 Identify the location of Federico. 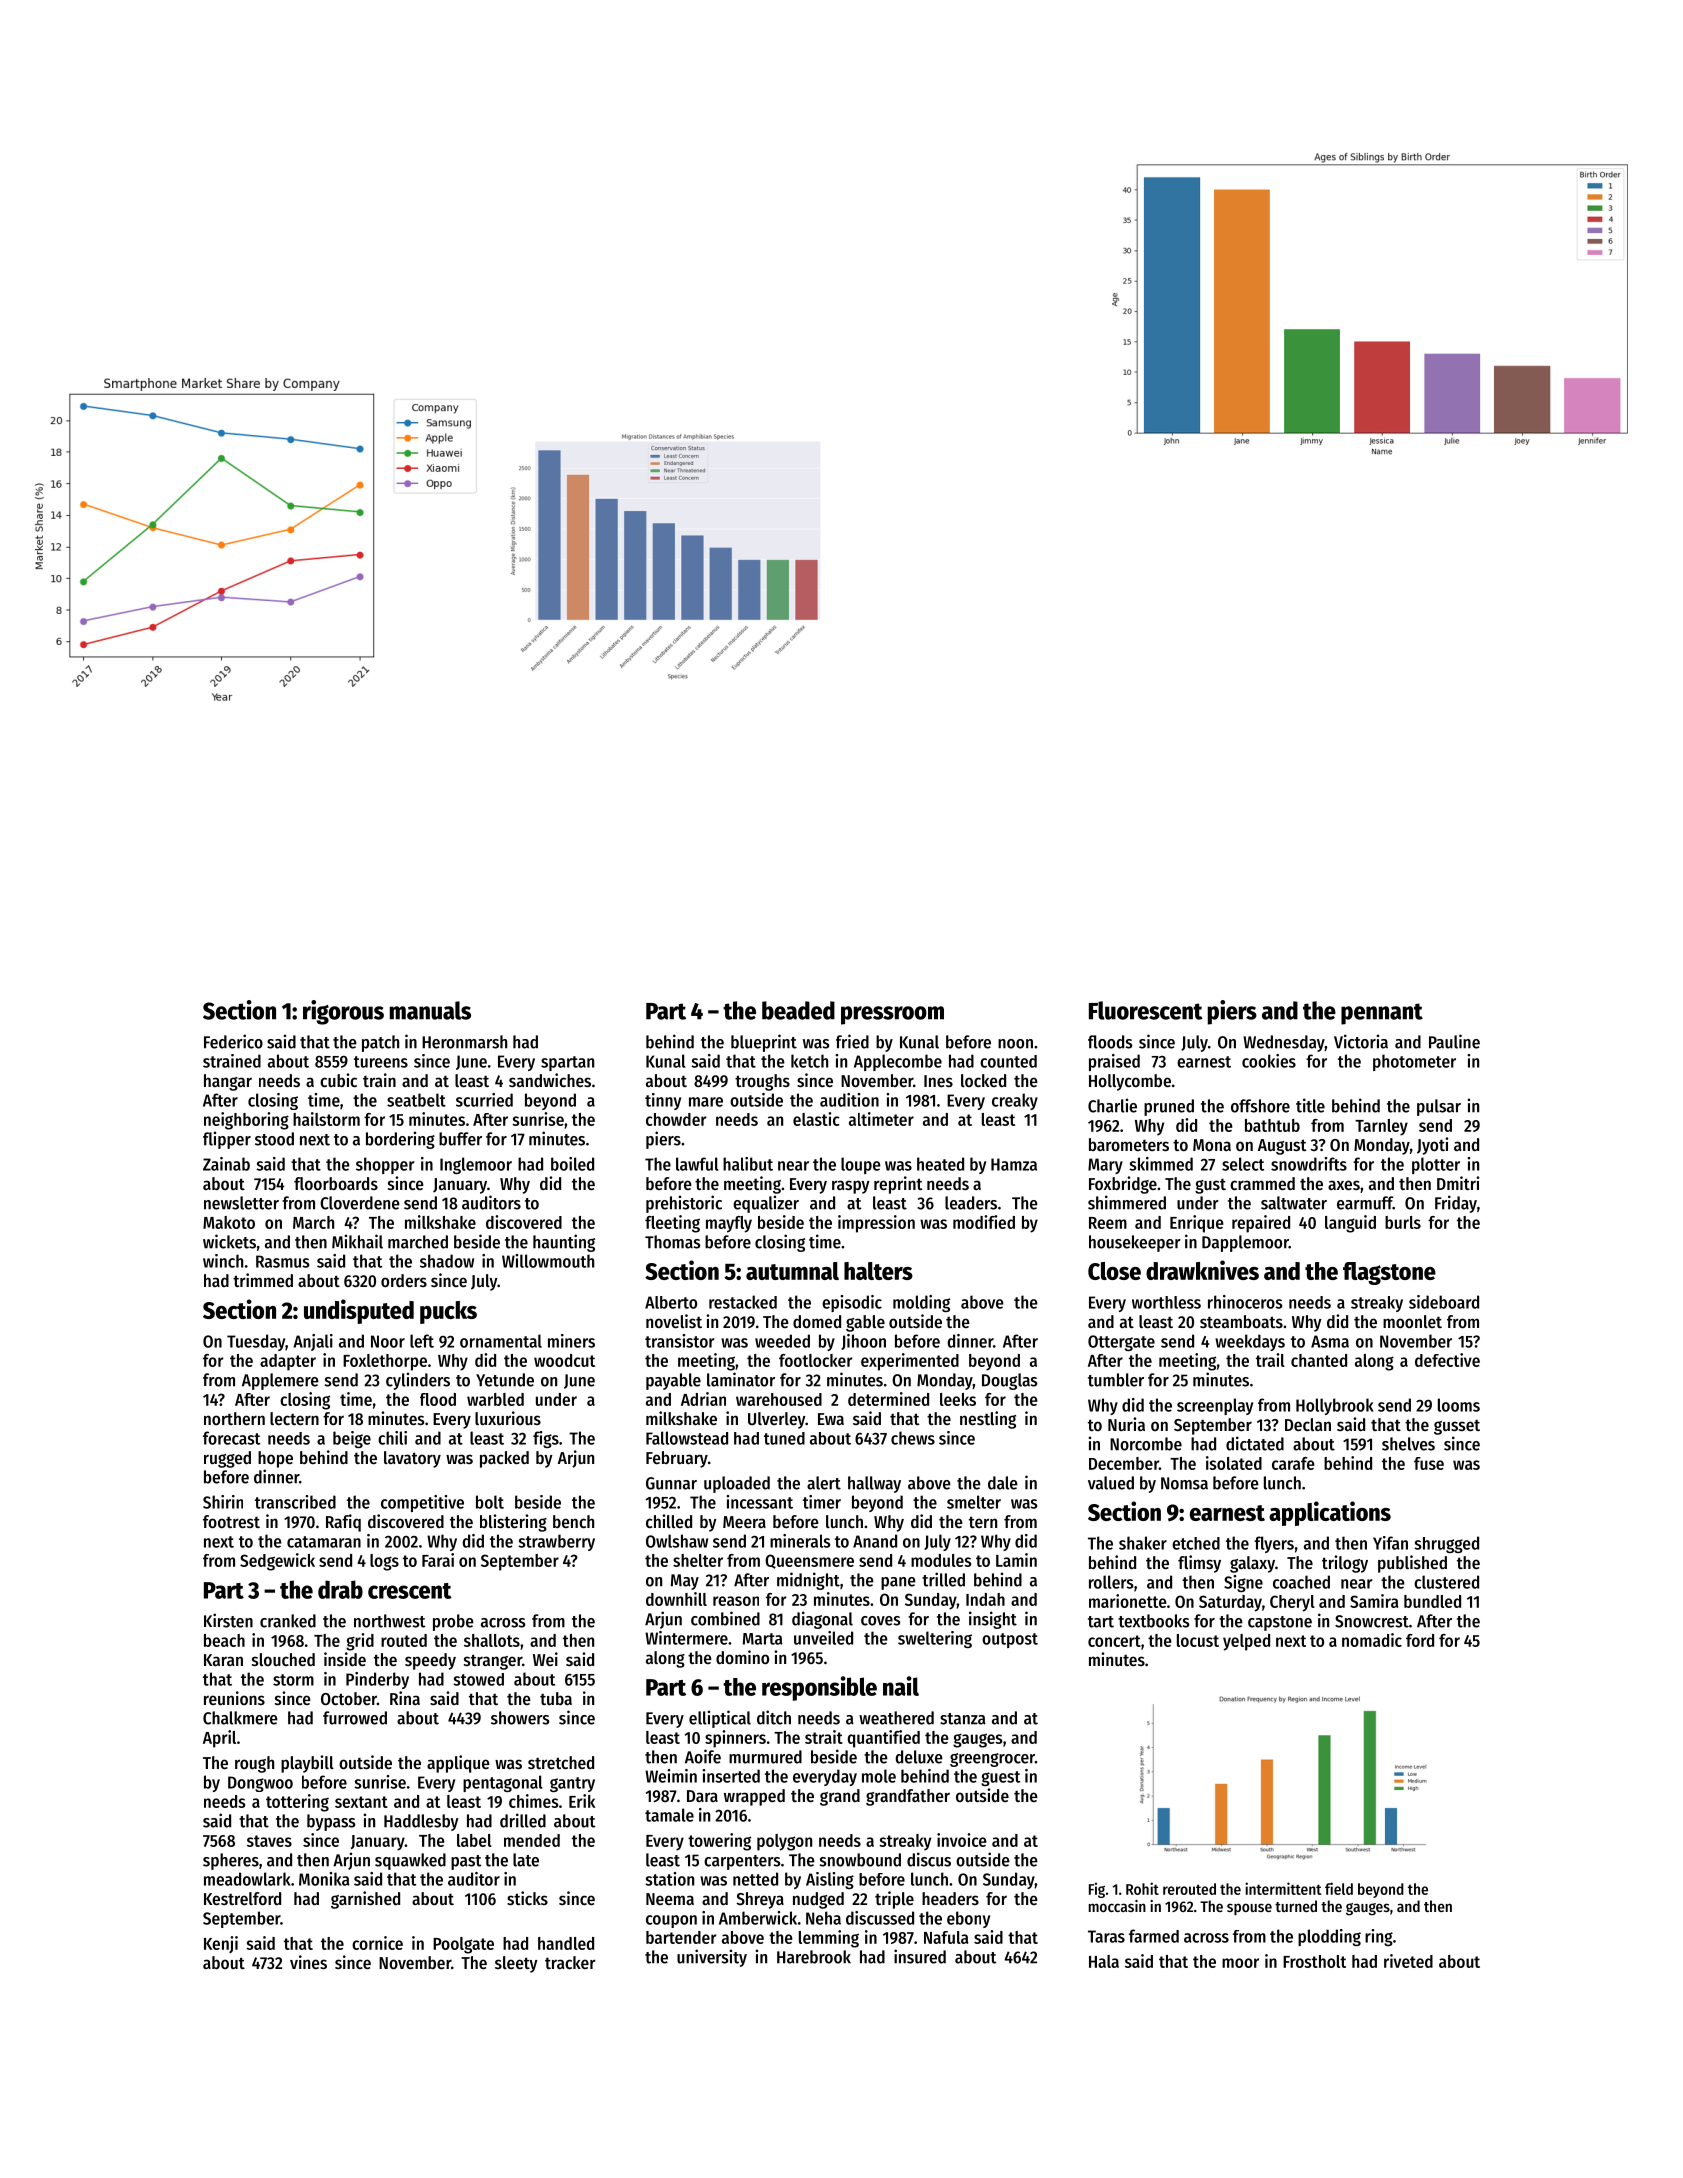
(233, 1041).
